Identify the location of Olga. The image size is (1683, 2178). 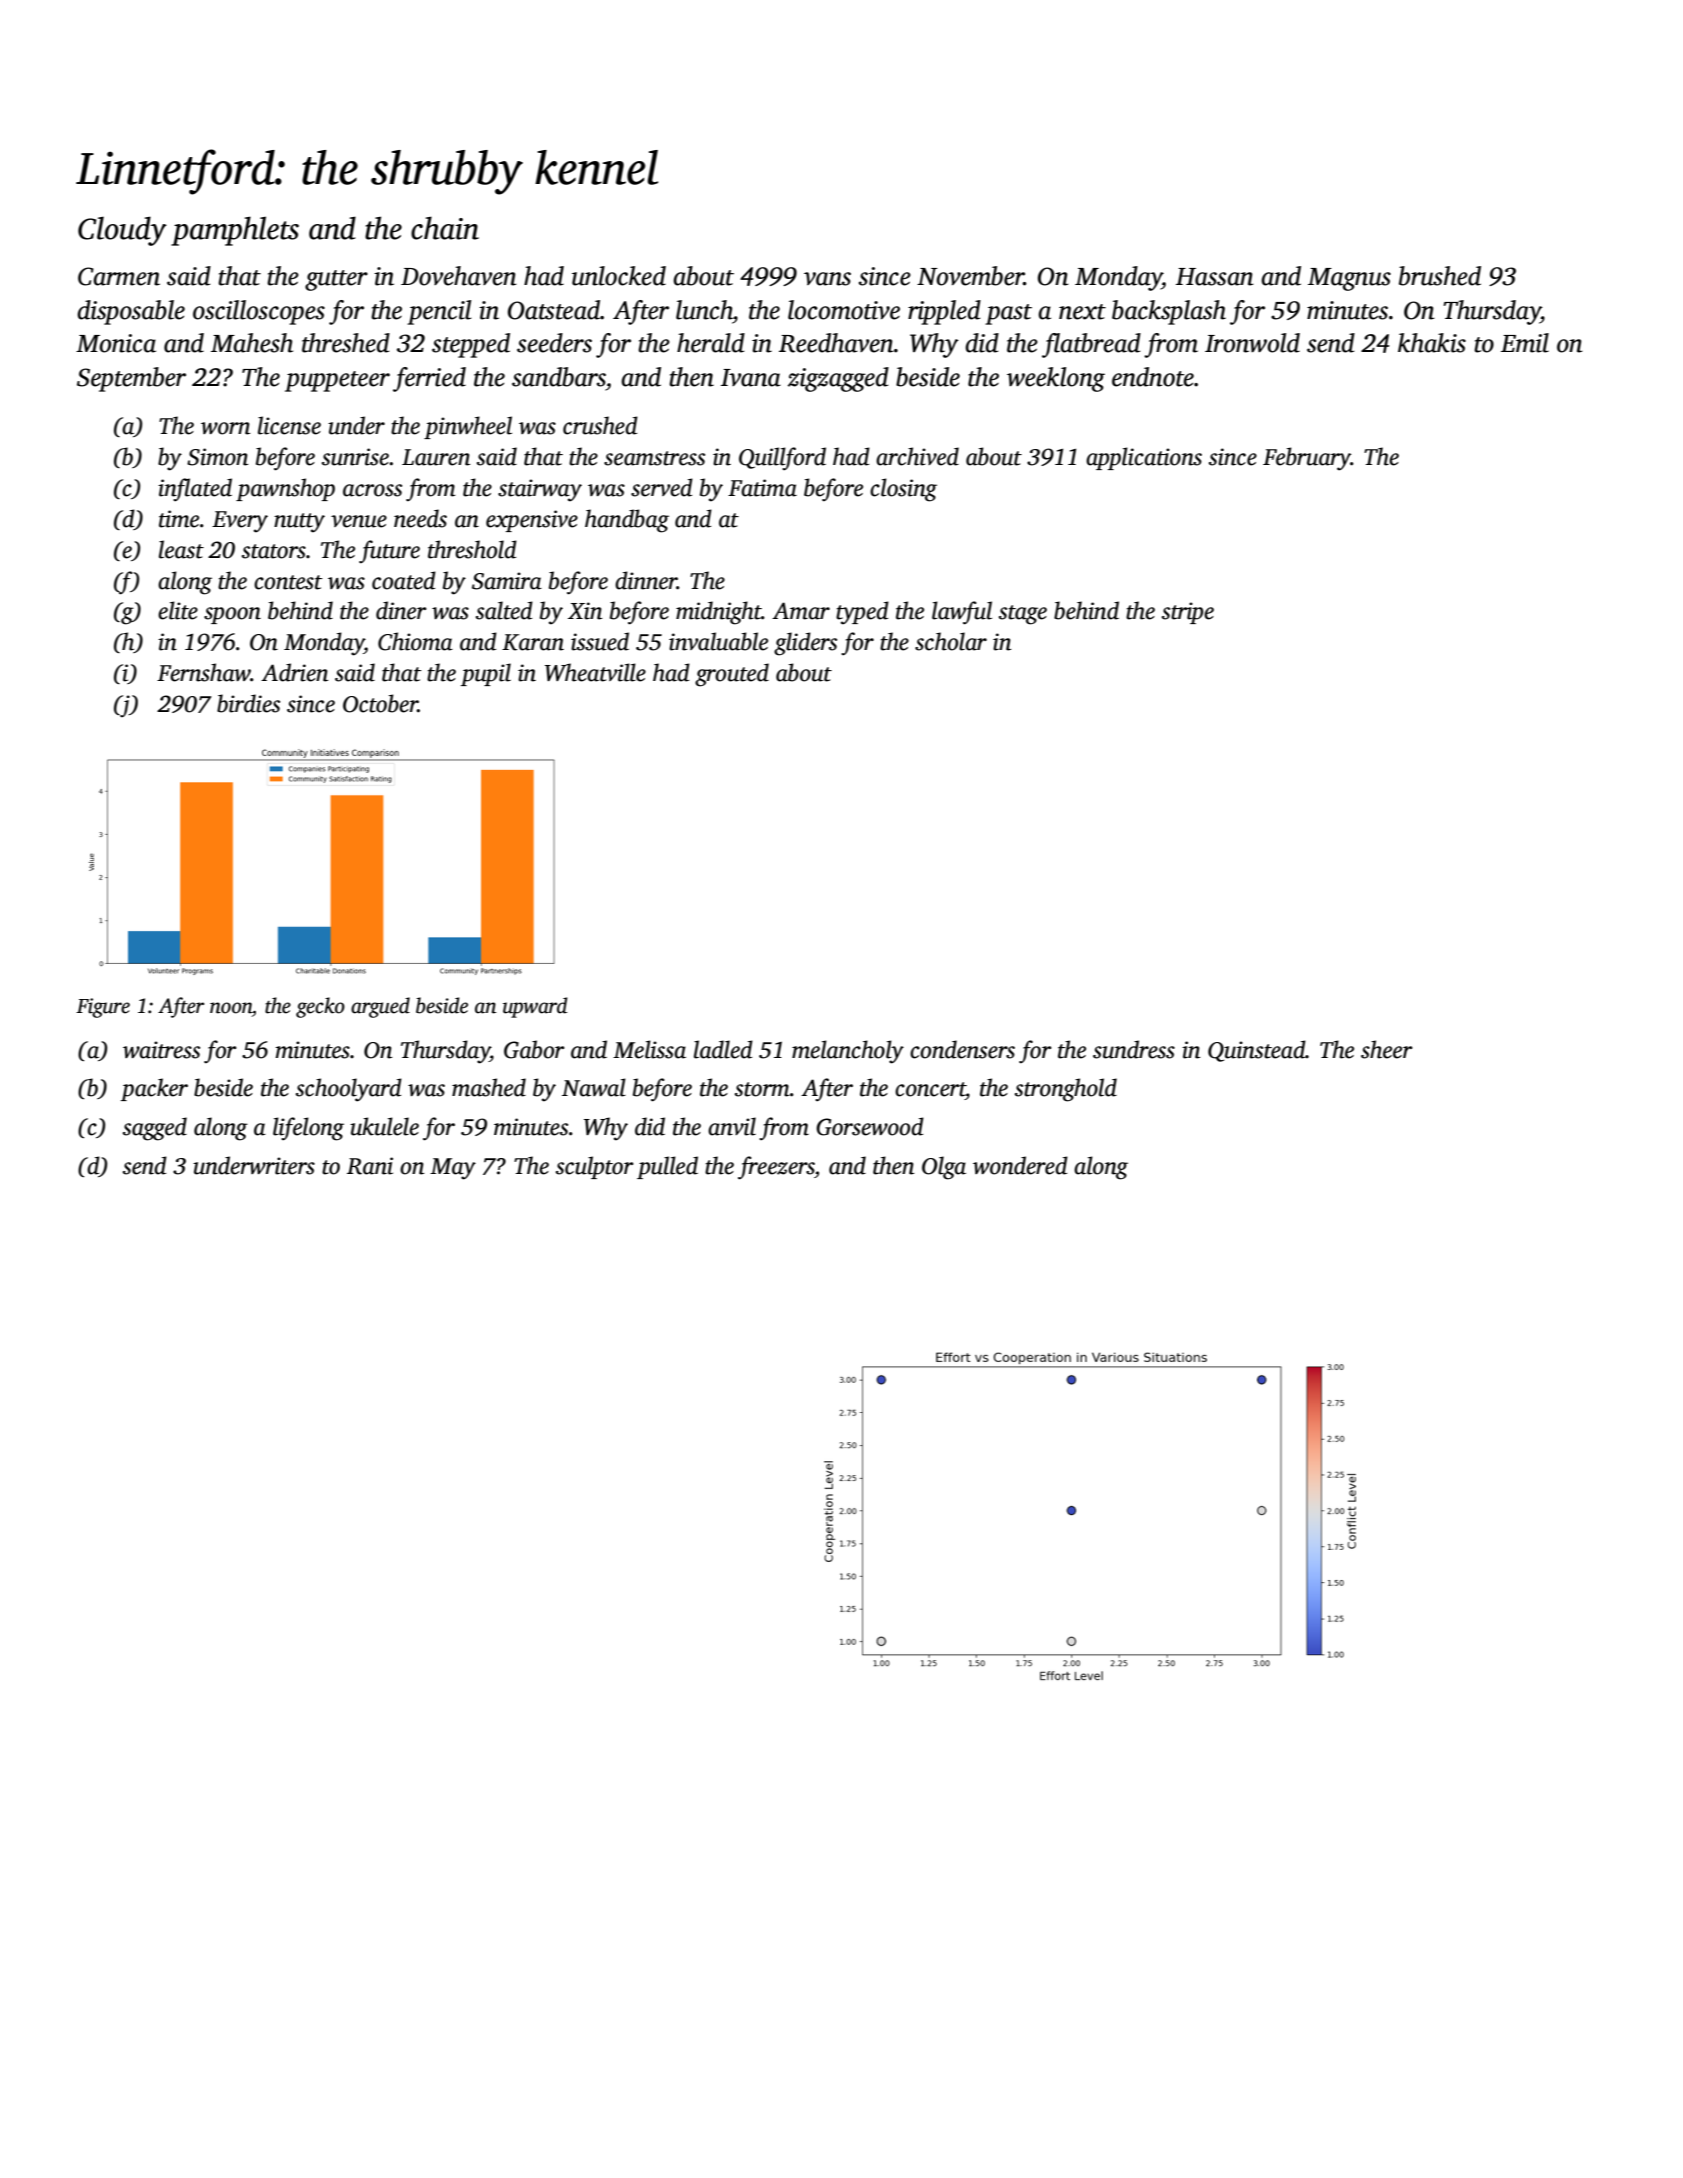
(944, 1168).
